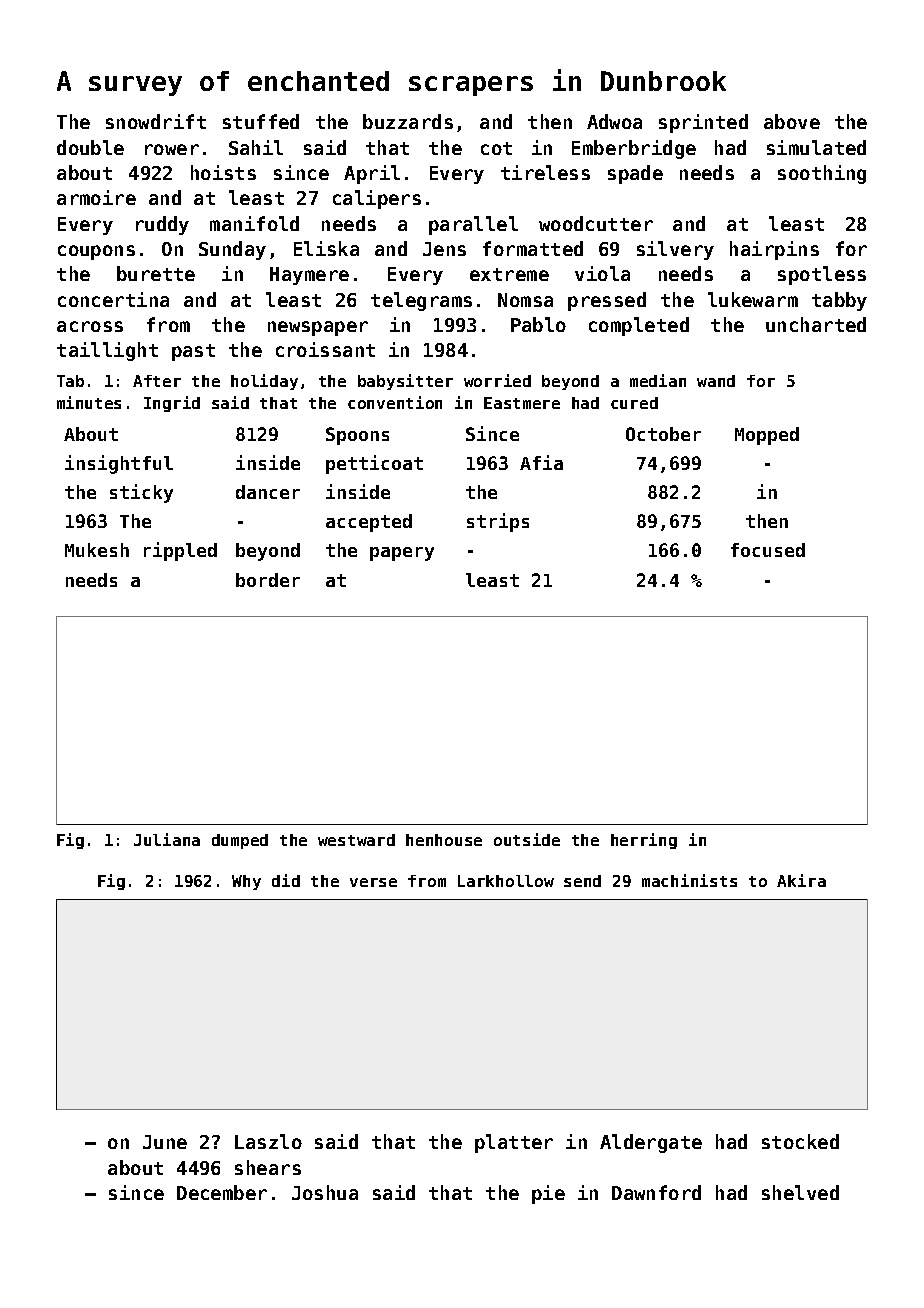  Describe the element at coordinates (408, 121) in the screenshot. I see `buzzards` at that location.
